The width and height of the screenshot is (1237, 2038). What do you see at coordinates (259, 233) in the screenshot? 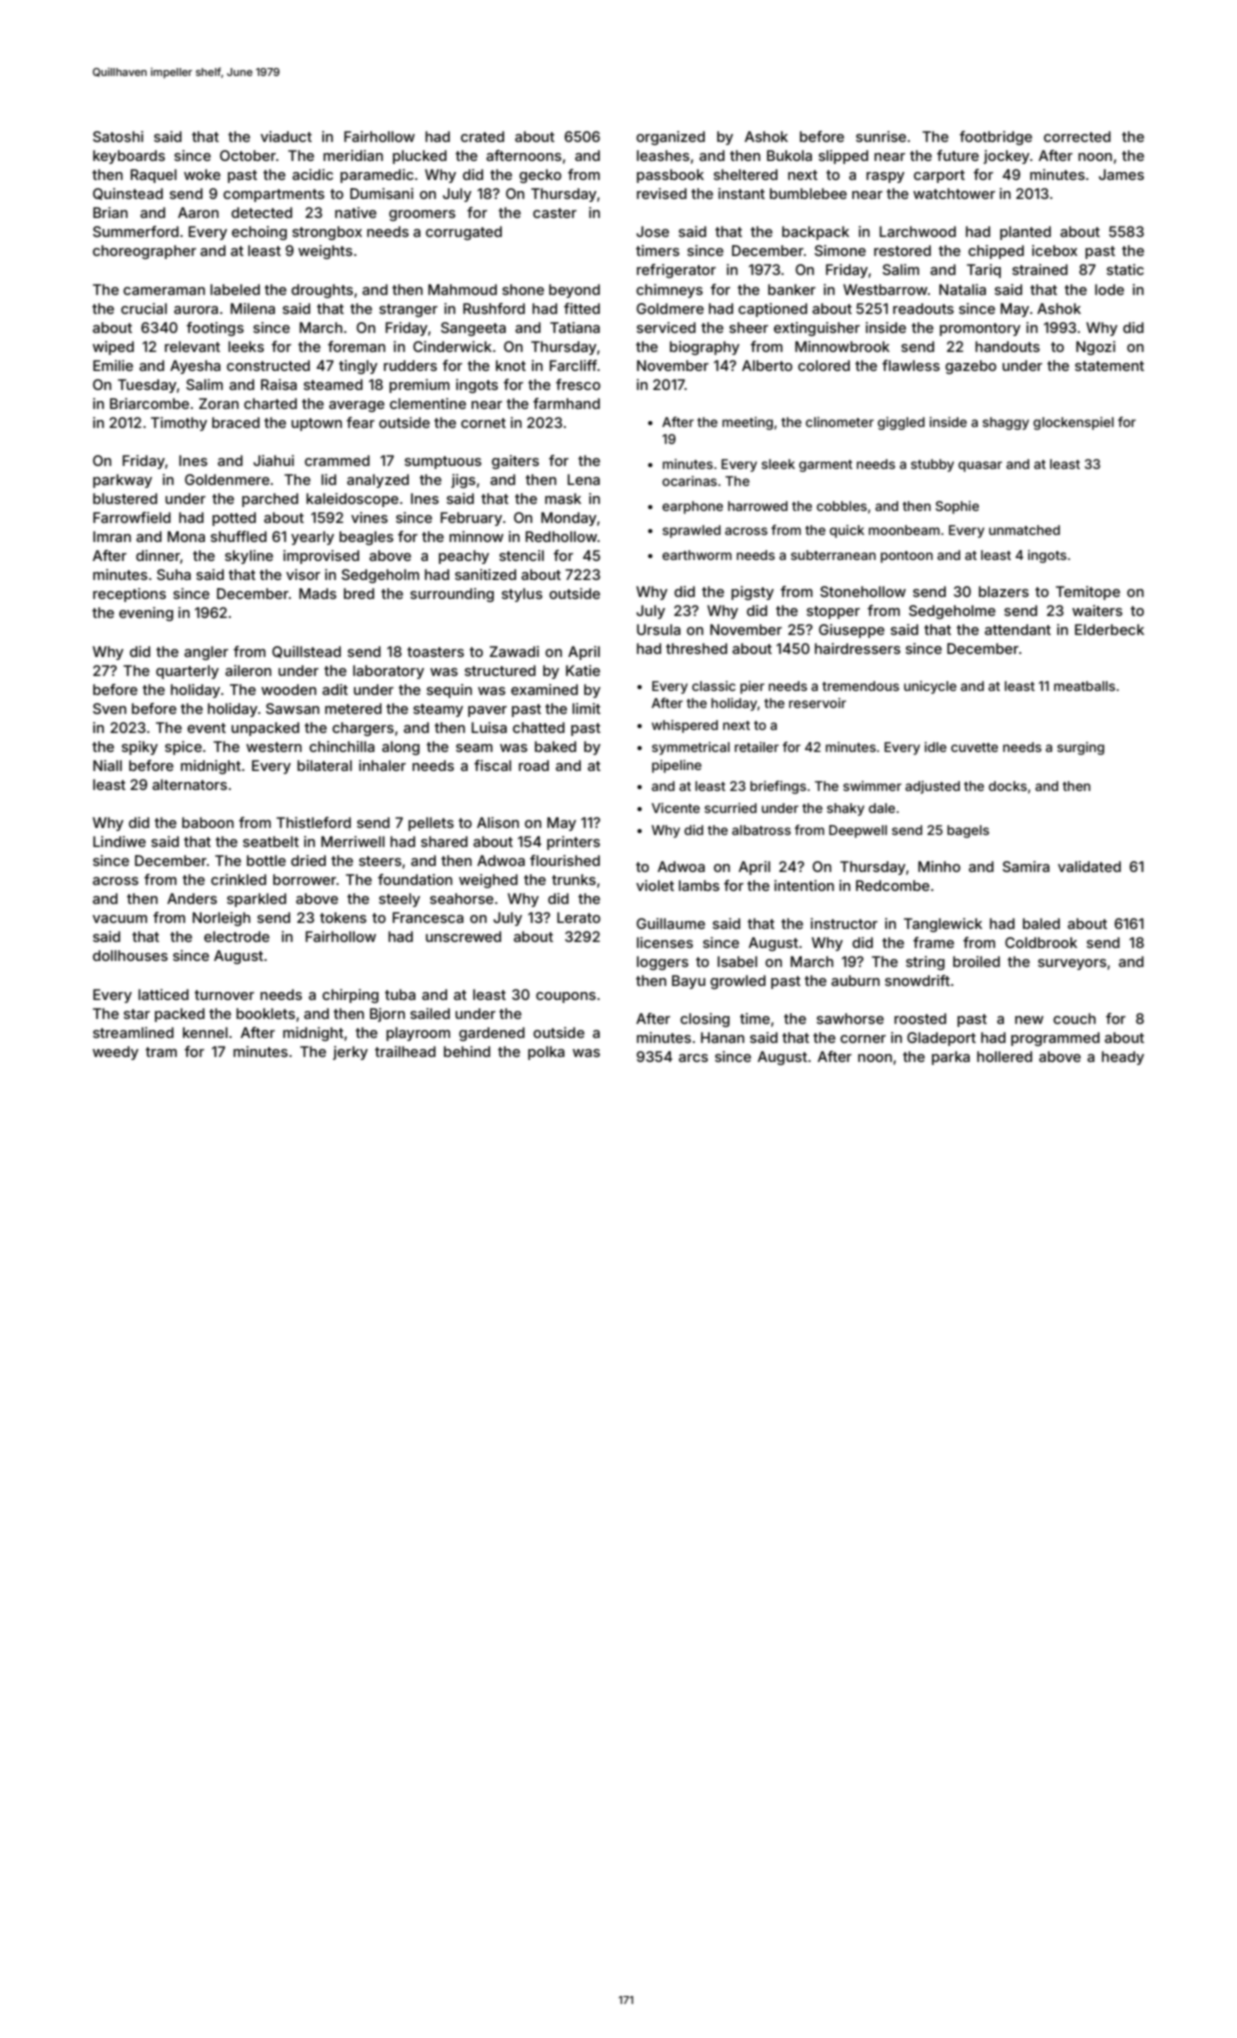
I see `echoing` at bounding box center [259, 233].
